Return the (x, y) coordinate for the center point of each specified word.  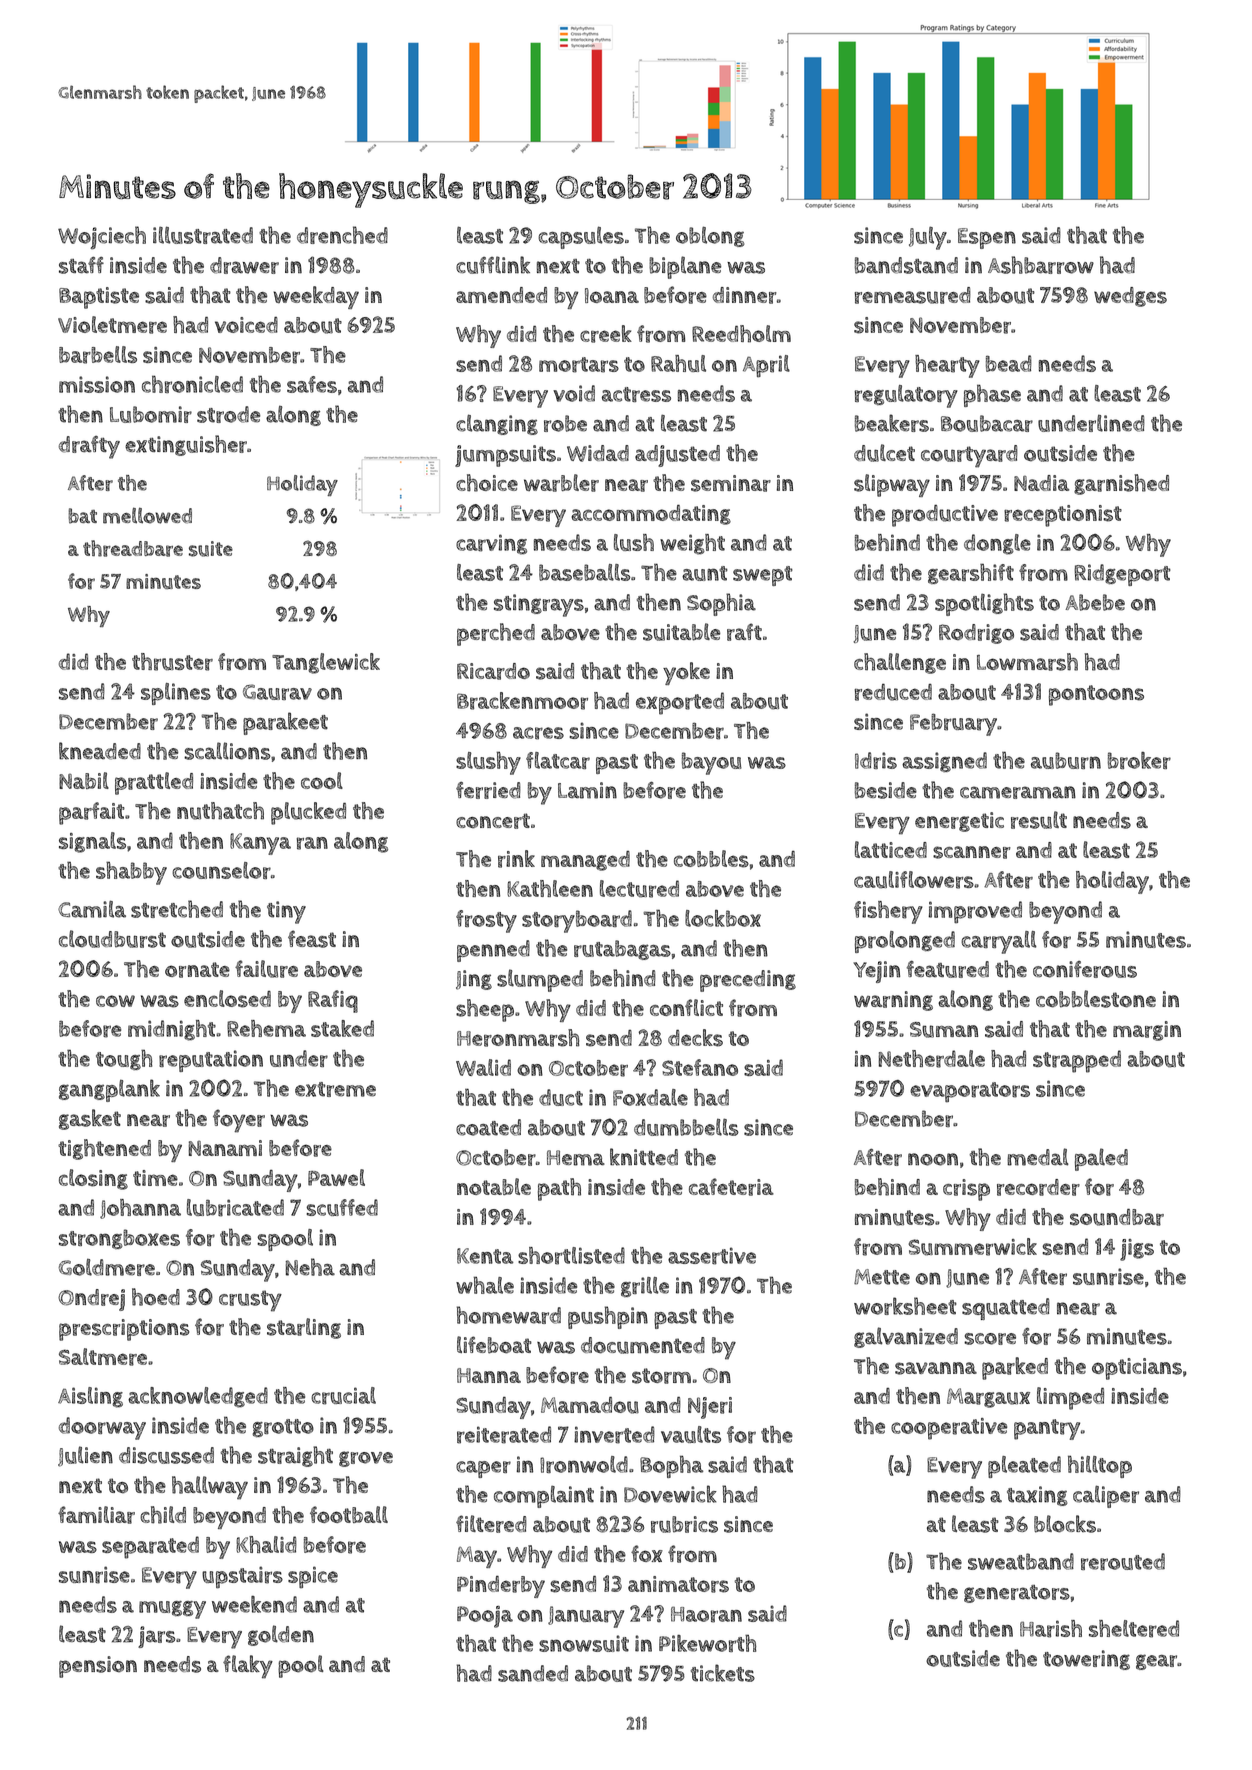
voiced (246, 325)
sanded (533, 1673)
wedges (1130, 297)
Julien (85, 1456)
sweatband (1021, 1561)
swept (763, 576)
